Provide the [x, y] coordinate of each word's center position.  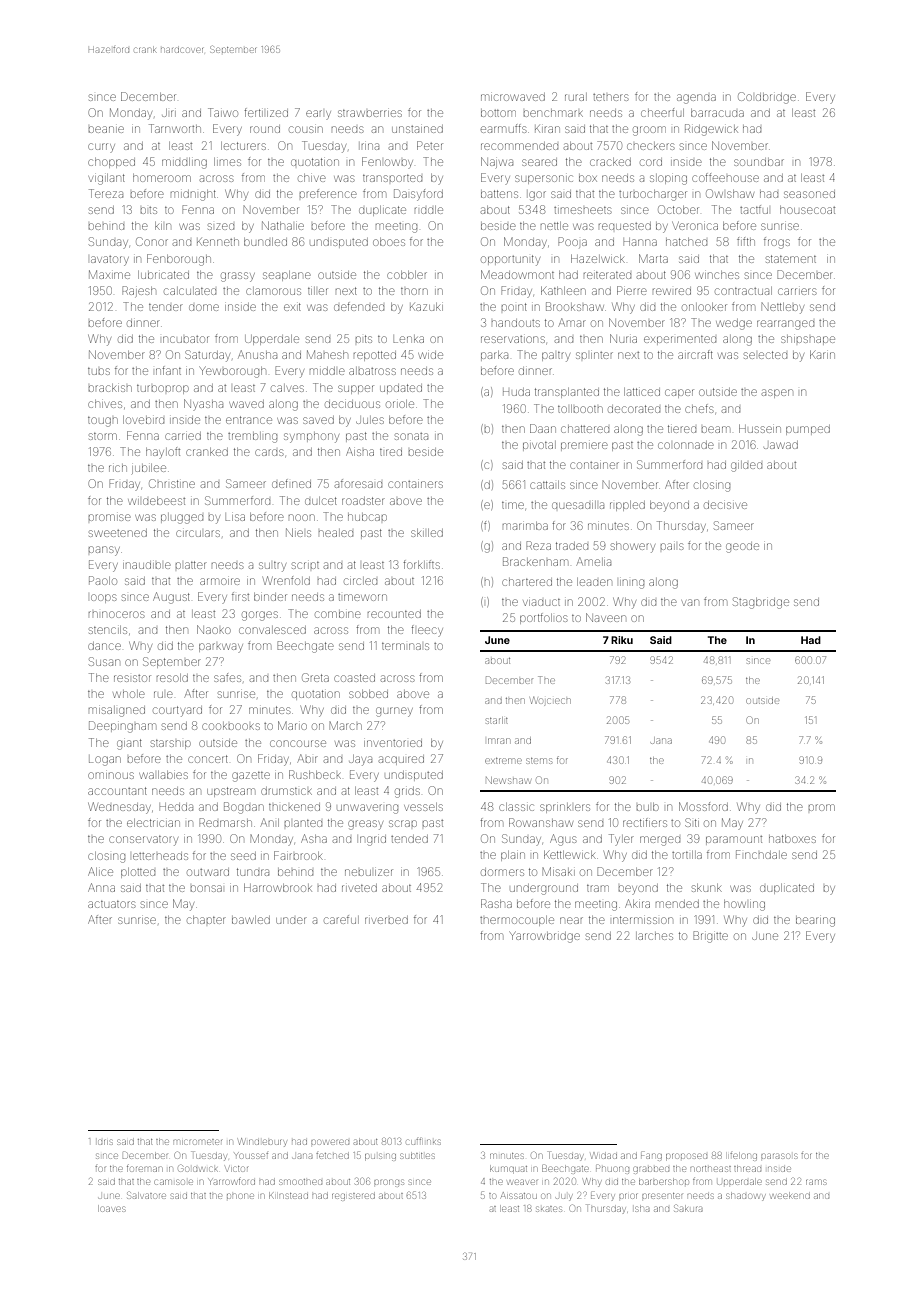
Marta [653, 258]
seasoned [809, 194]
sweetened [118, 533]
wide [430, 355]
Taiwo [223, 112]
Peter [430, 145]
